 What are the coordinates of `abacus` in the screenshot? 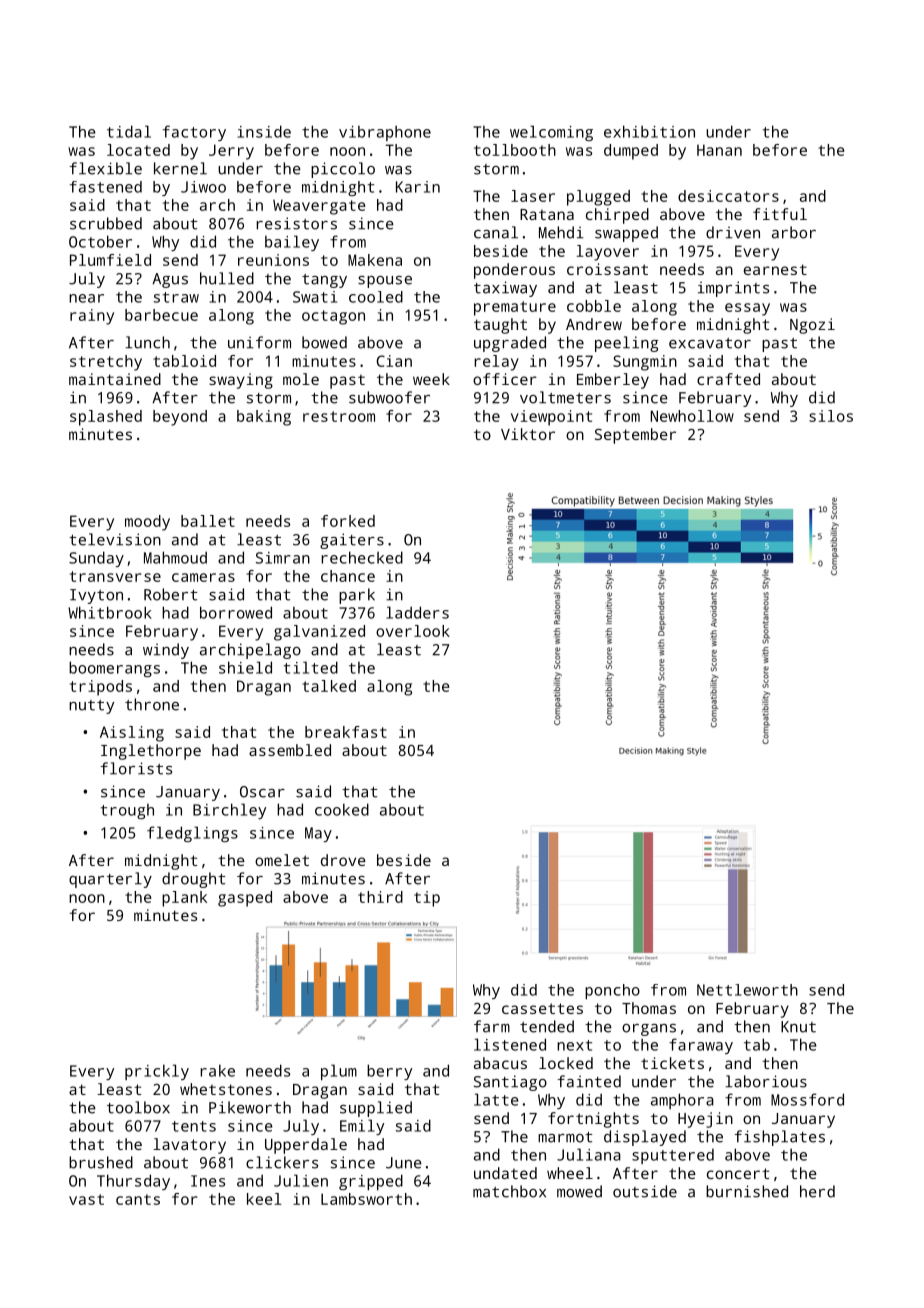 It's located at (500, 1063).
